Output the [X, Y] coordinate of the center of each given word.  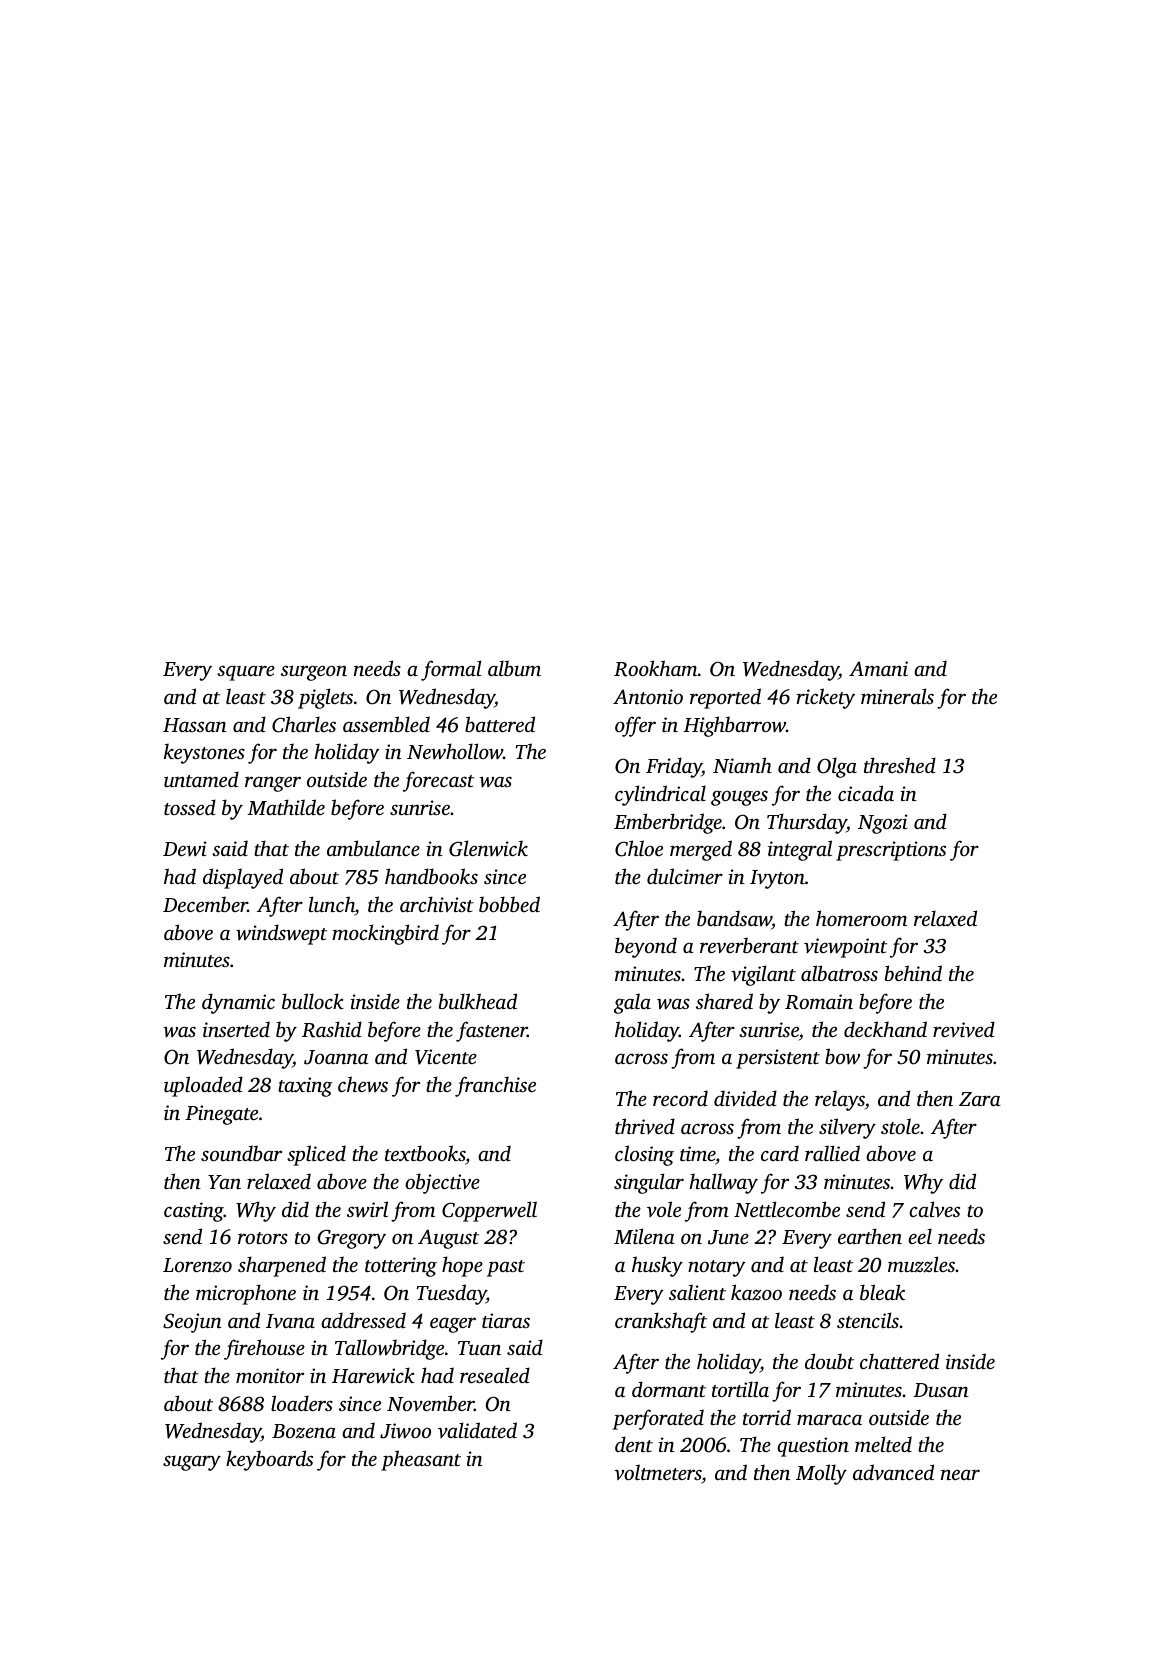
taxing [305, 1087]
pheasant [421, 1460]
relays [840, 1100]
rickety [826, 698]
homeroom [861, 918]
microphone [246, 1294]
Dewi [185, 849]
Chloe [639, 848]
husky [657, 1266]
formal [451, 670]
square [246, 673]
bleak [882, 1292]
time [697, 1153]
